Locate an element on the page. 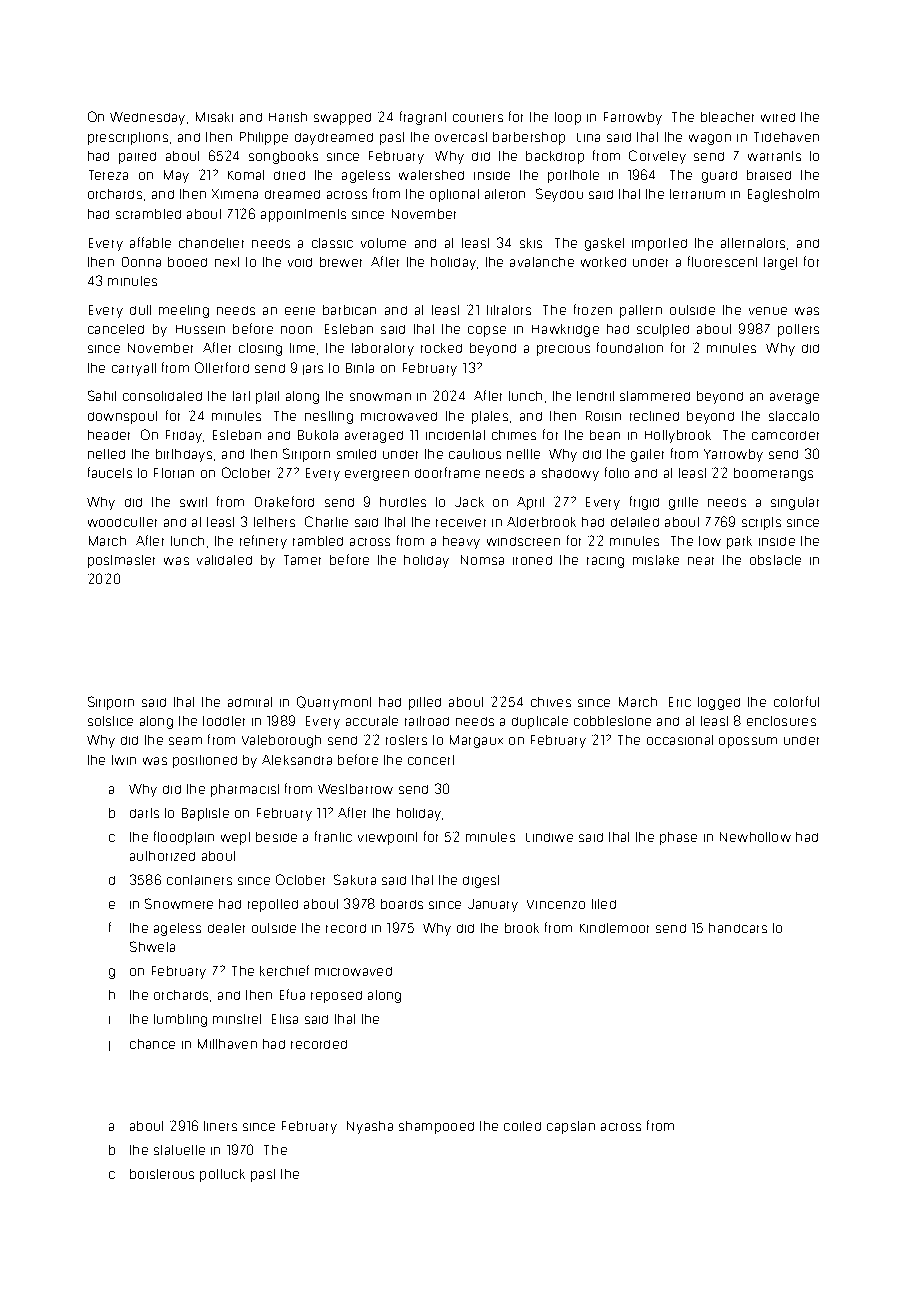 This image has height=1316, width=908. target is located at coordinates (780, 263).
